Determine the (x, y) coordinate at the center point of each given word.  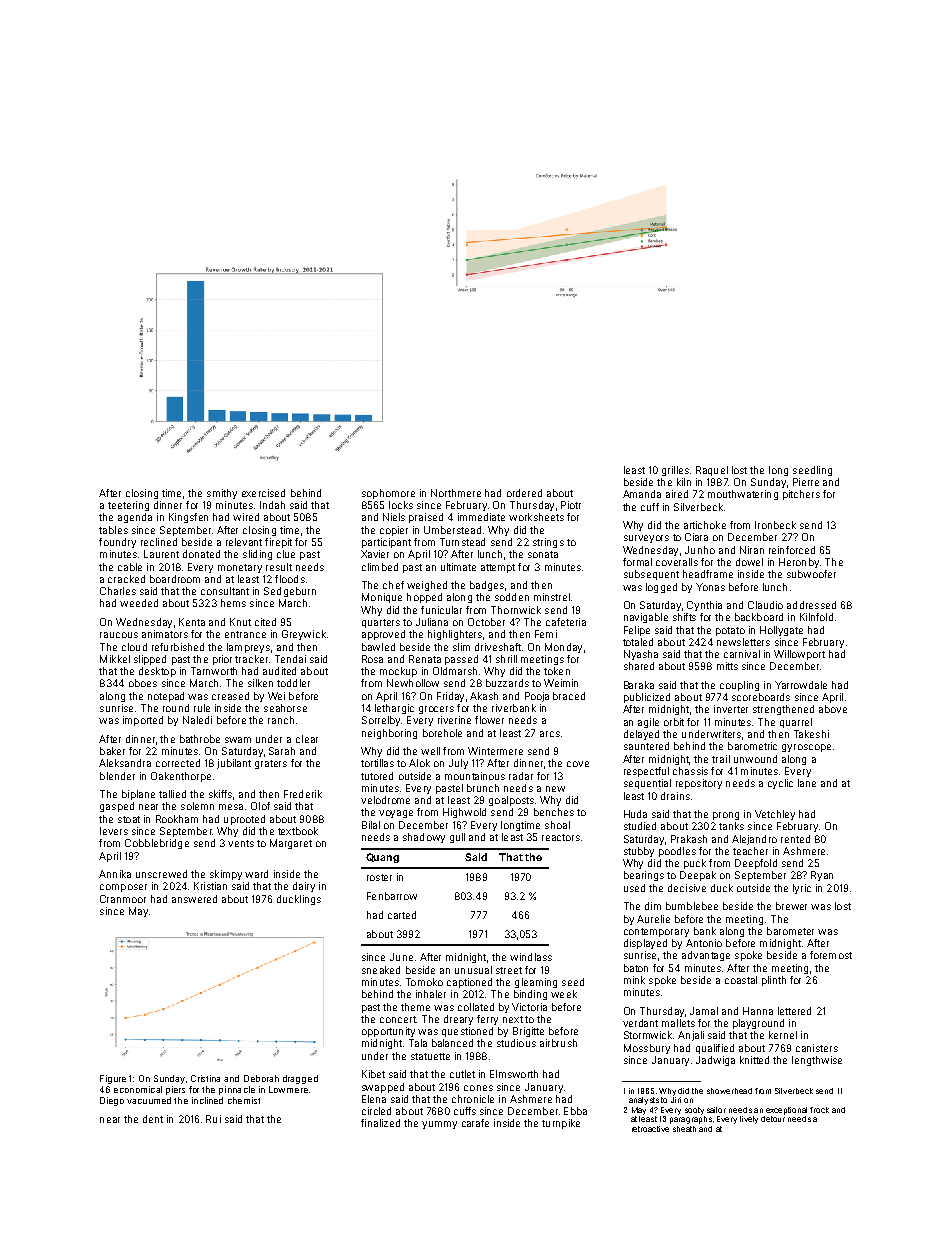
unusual (473, 970)
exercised (263, 493)
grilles (675, 471)
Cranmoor (123, 899)
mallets (678, 1023)
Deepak (698, 876)
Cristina (205, 1078)
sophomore (388, 494)
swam (238, 740)
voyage (396, 814)
